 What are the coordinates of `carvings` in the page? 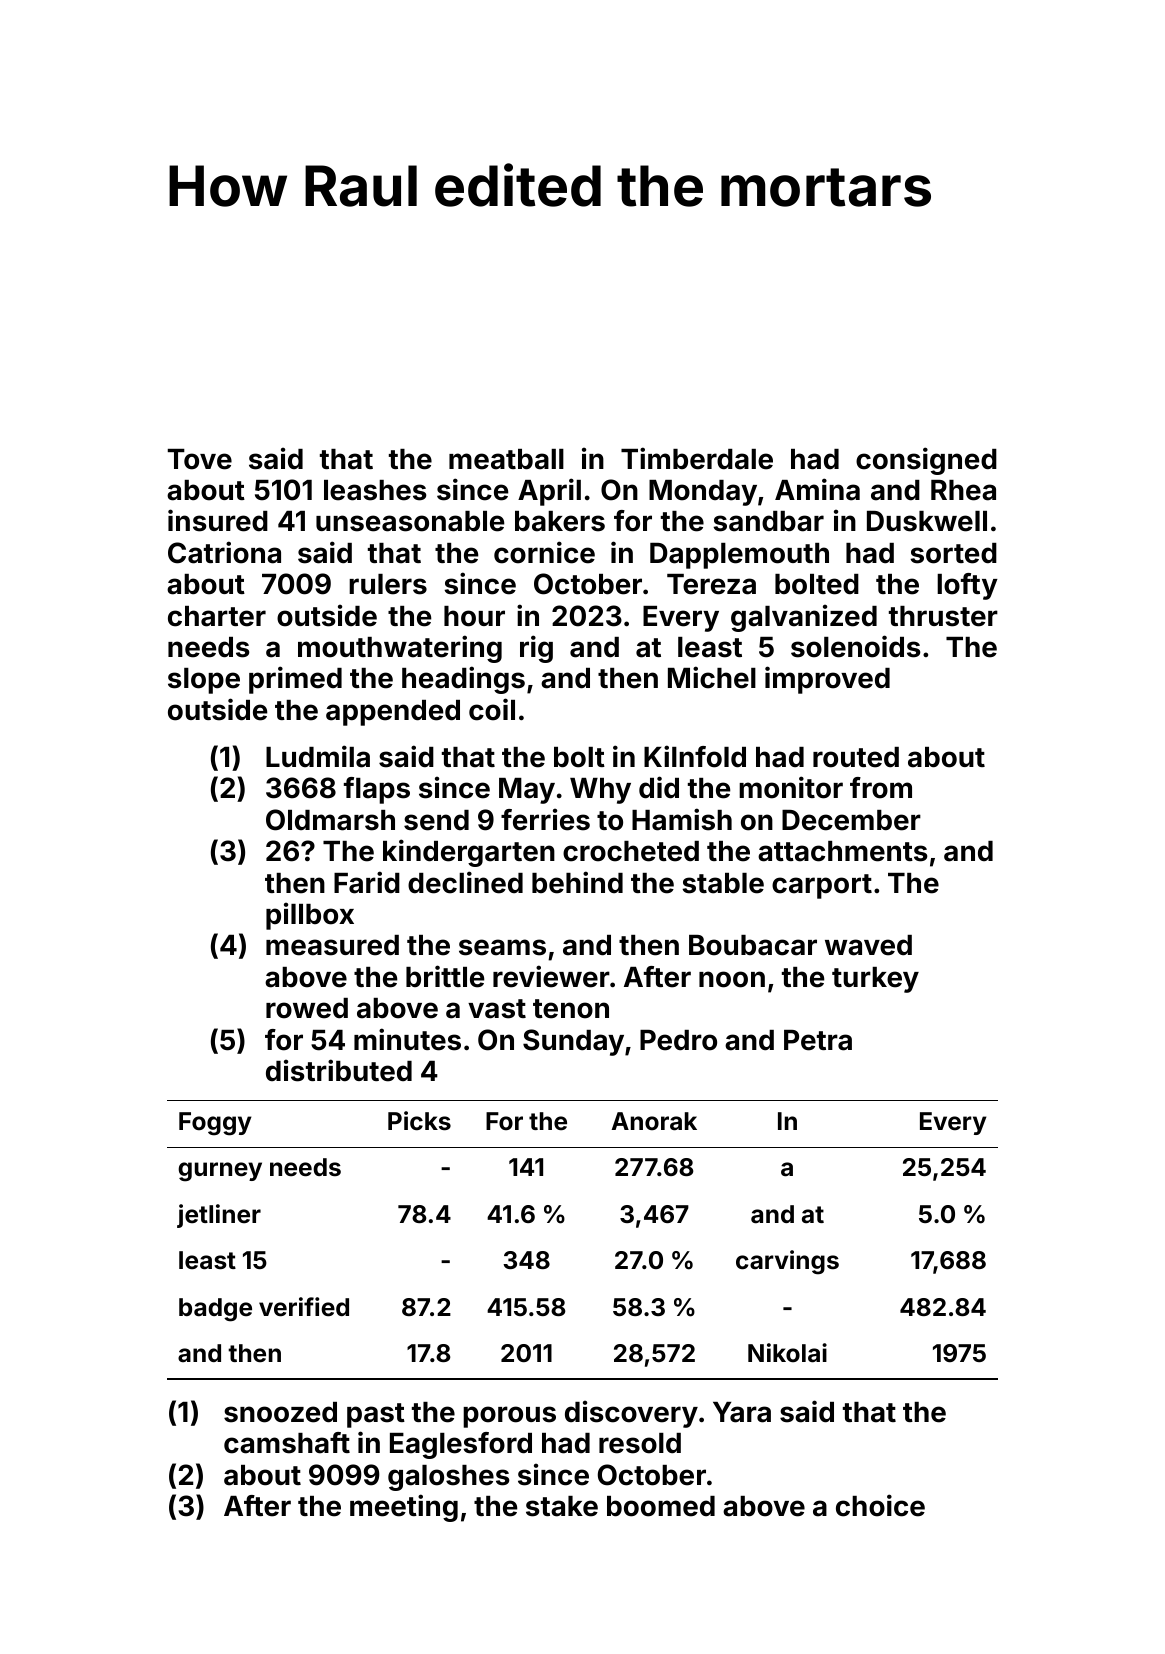 It's located at (787, 1262).
